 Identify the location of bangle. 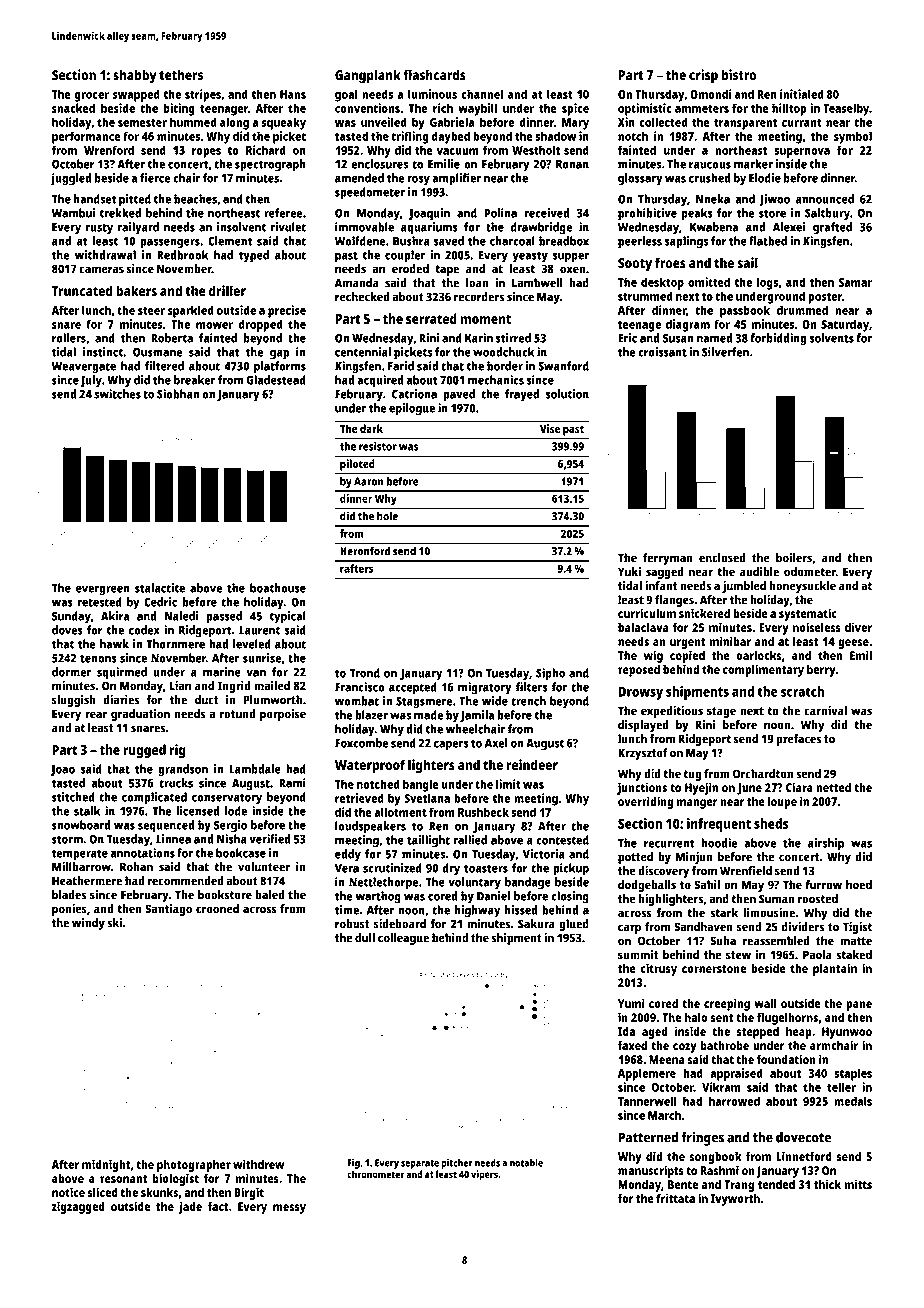
(421, 785).
